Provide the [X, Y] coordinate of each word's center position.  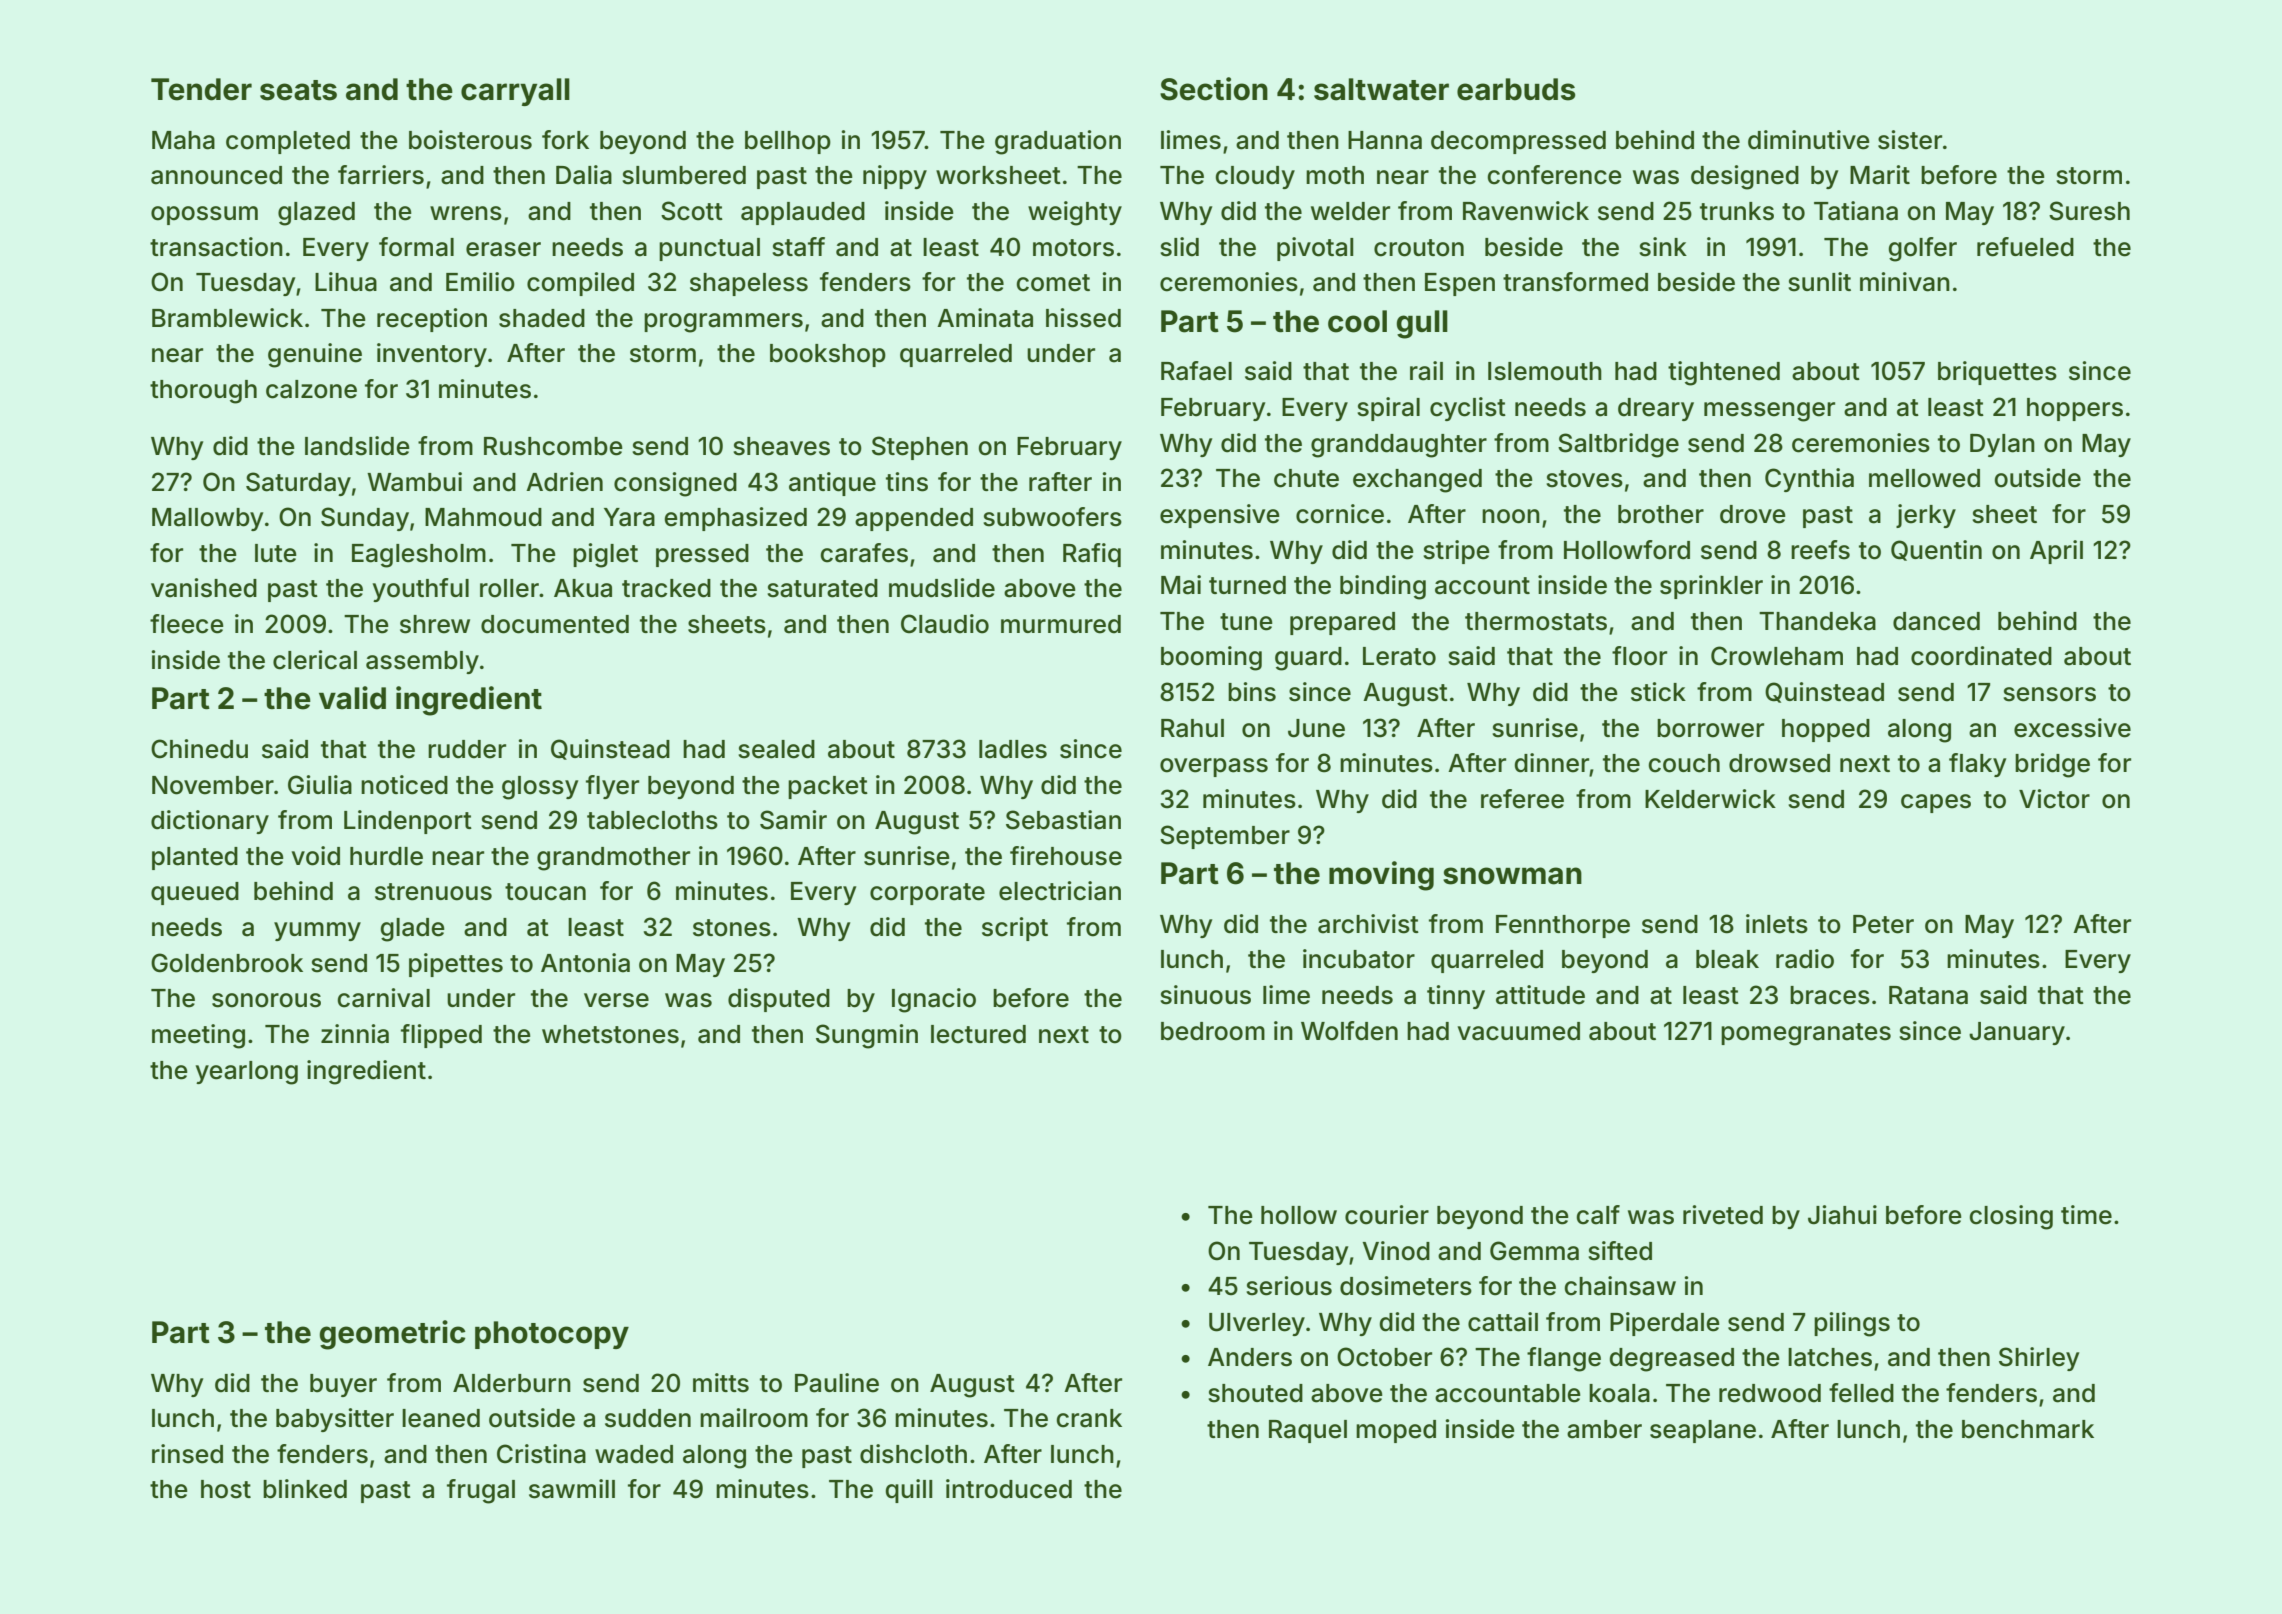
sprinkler [1711, 587]
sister [1910, 140]
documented [555, 624]
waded [634, 1454]
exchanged [1417, 481]
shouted [1255, 1393]
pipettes [456, 965]
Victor [2054, 799]
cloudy [1255, 177]
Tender [201, 89]
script [1015, 929]
